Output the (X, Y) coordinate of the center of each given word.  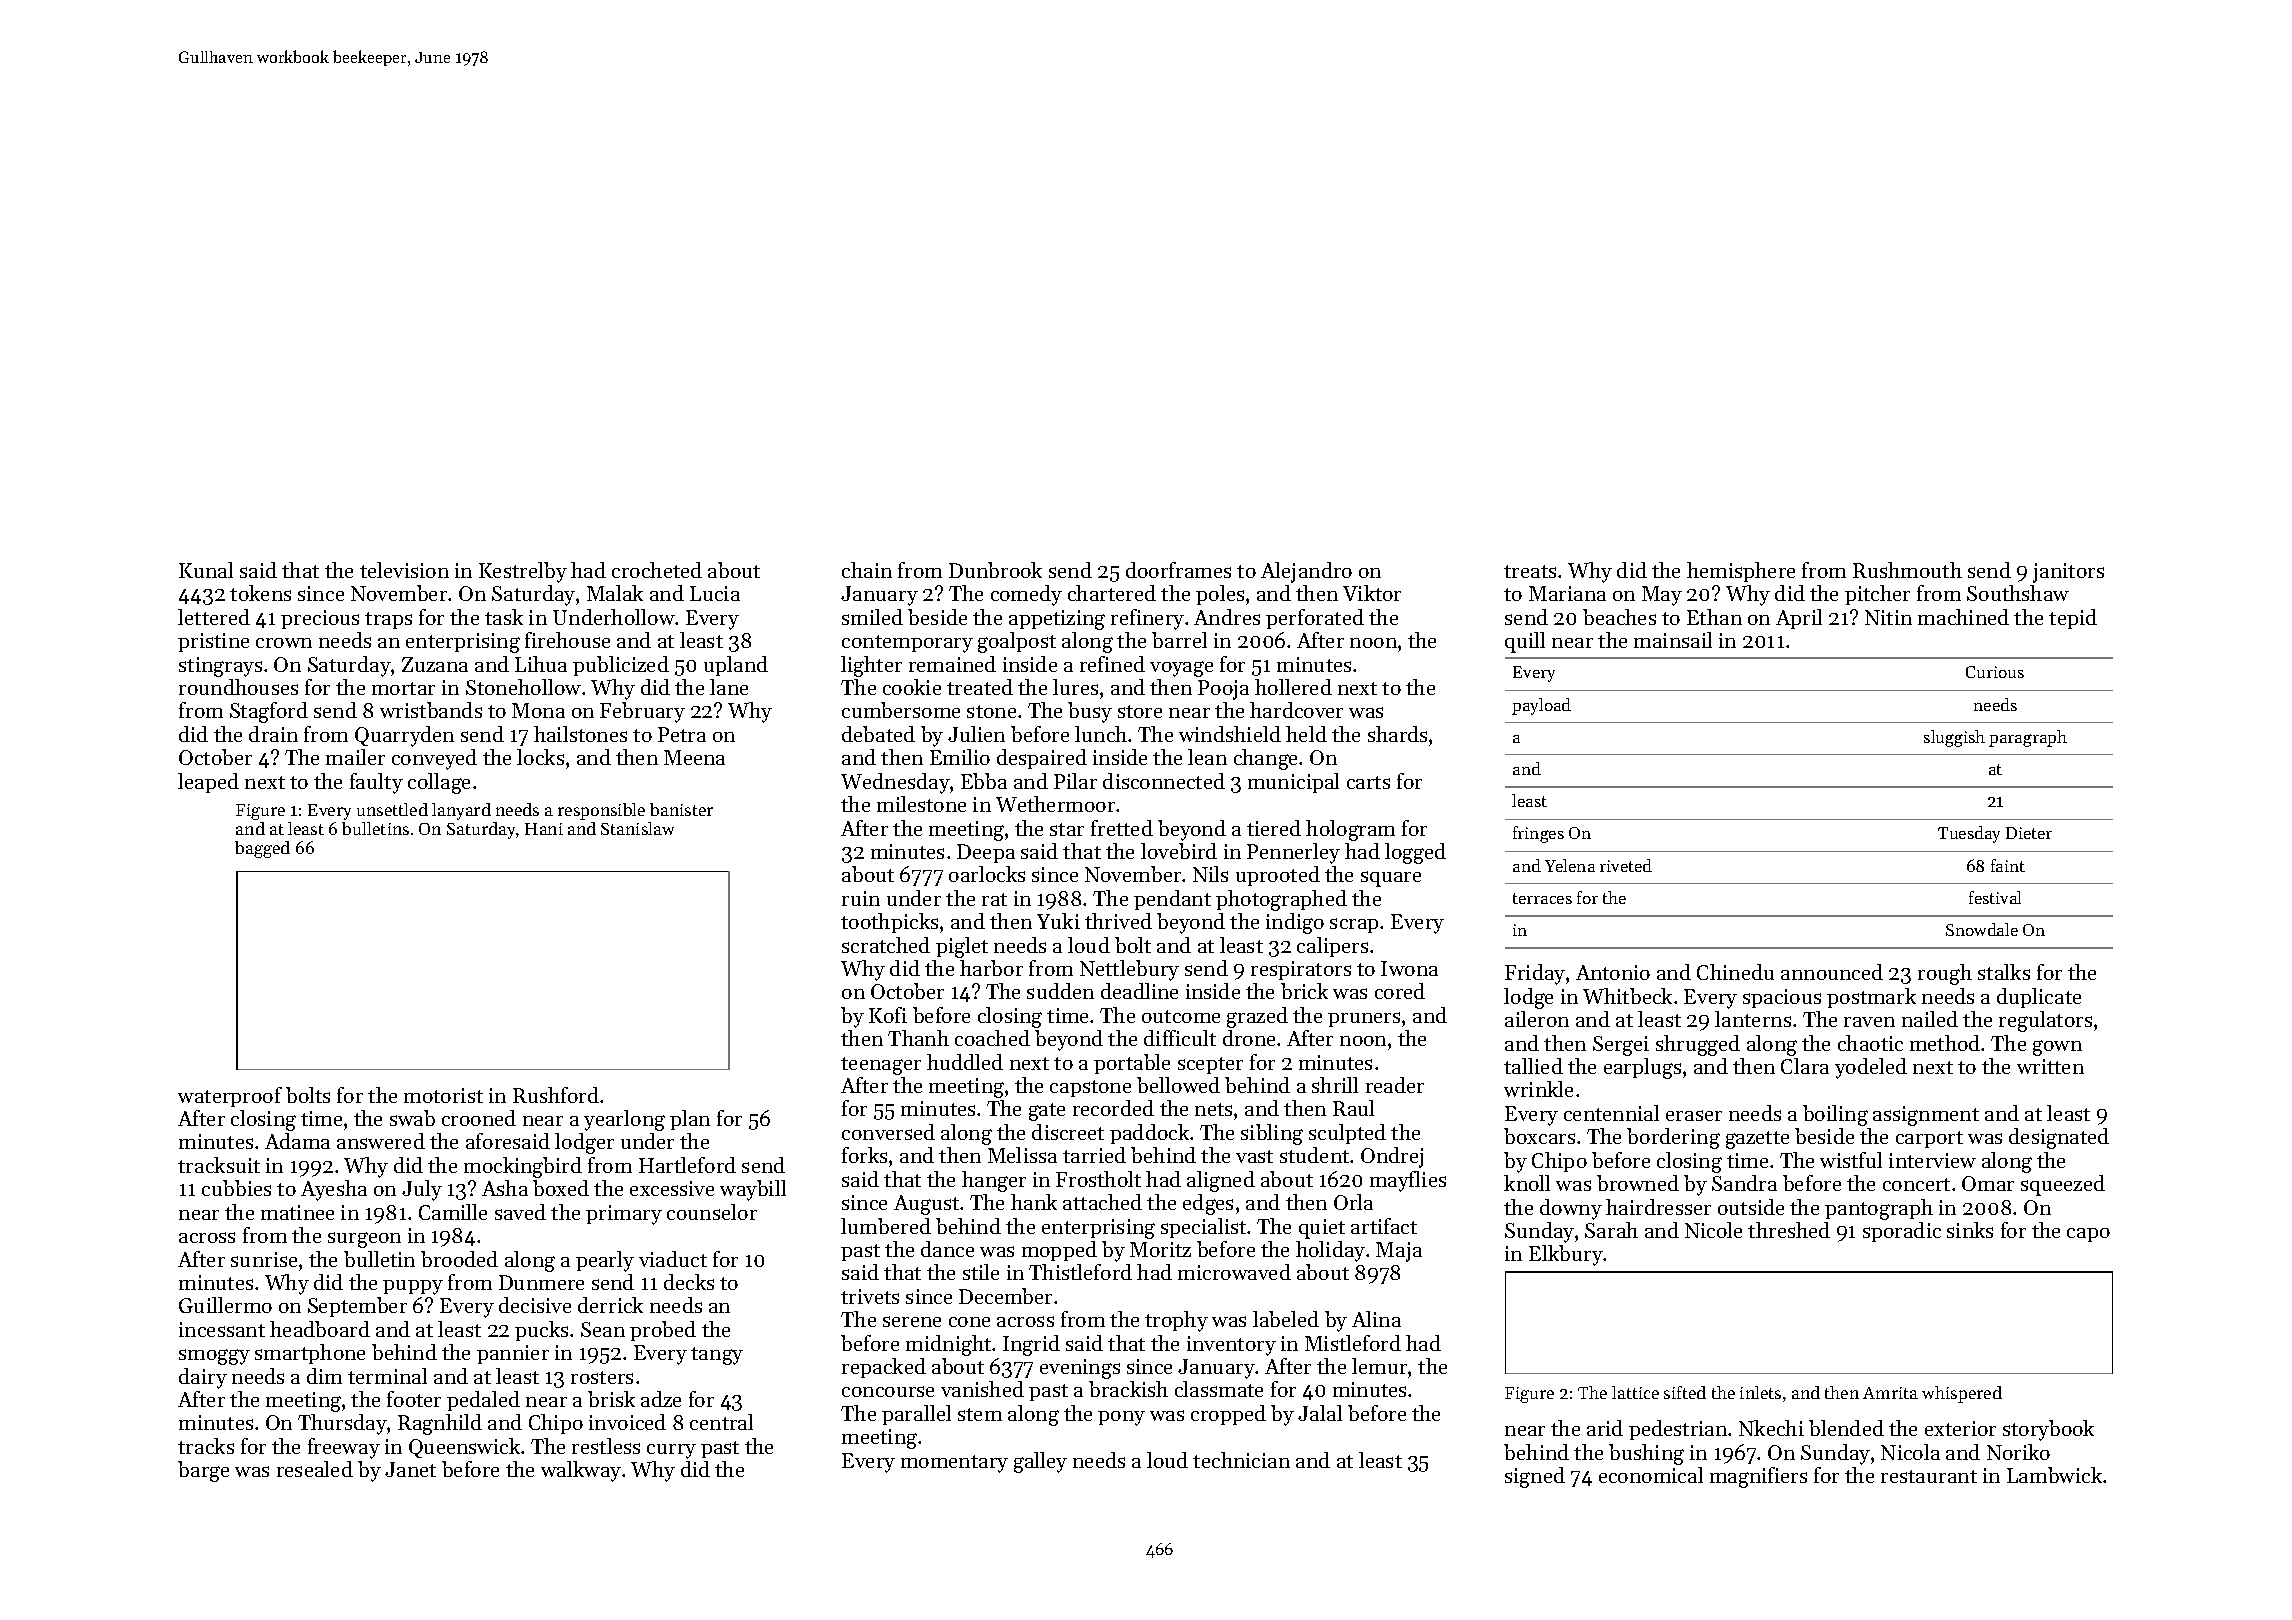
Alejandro (1306, 572)
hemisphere (1741, 572)
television (404, 570)
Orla (1353, 1202)
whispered (1962, 1394)
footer (414, 1399)
